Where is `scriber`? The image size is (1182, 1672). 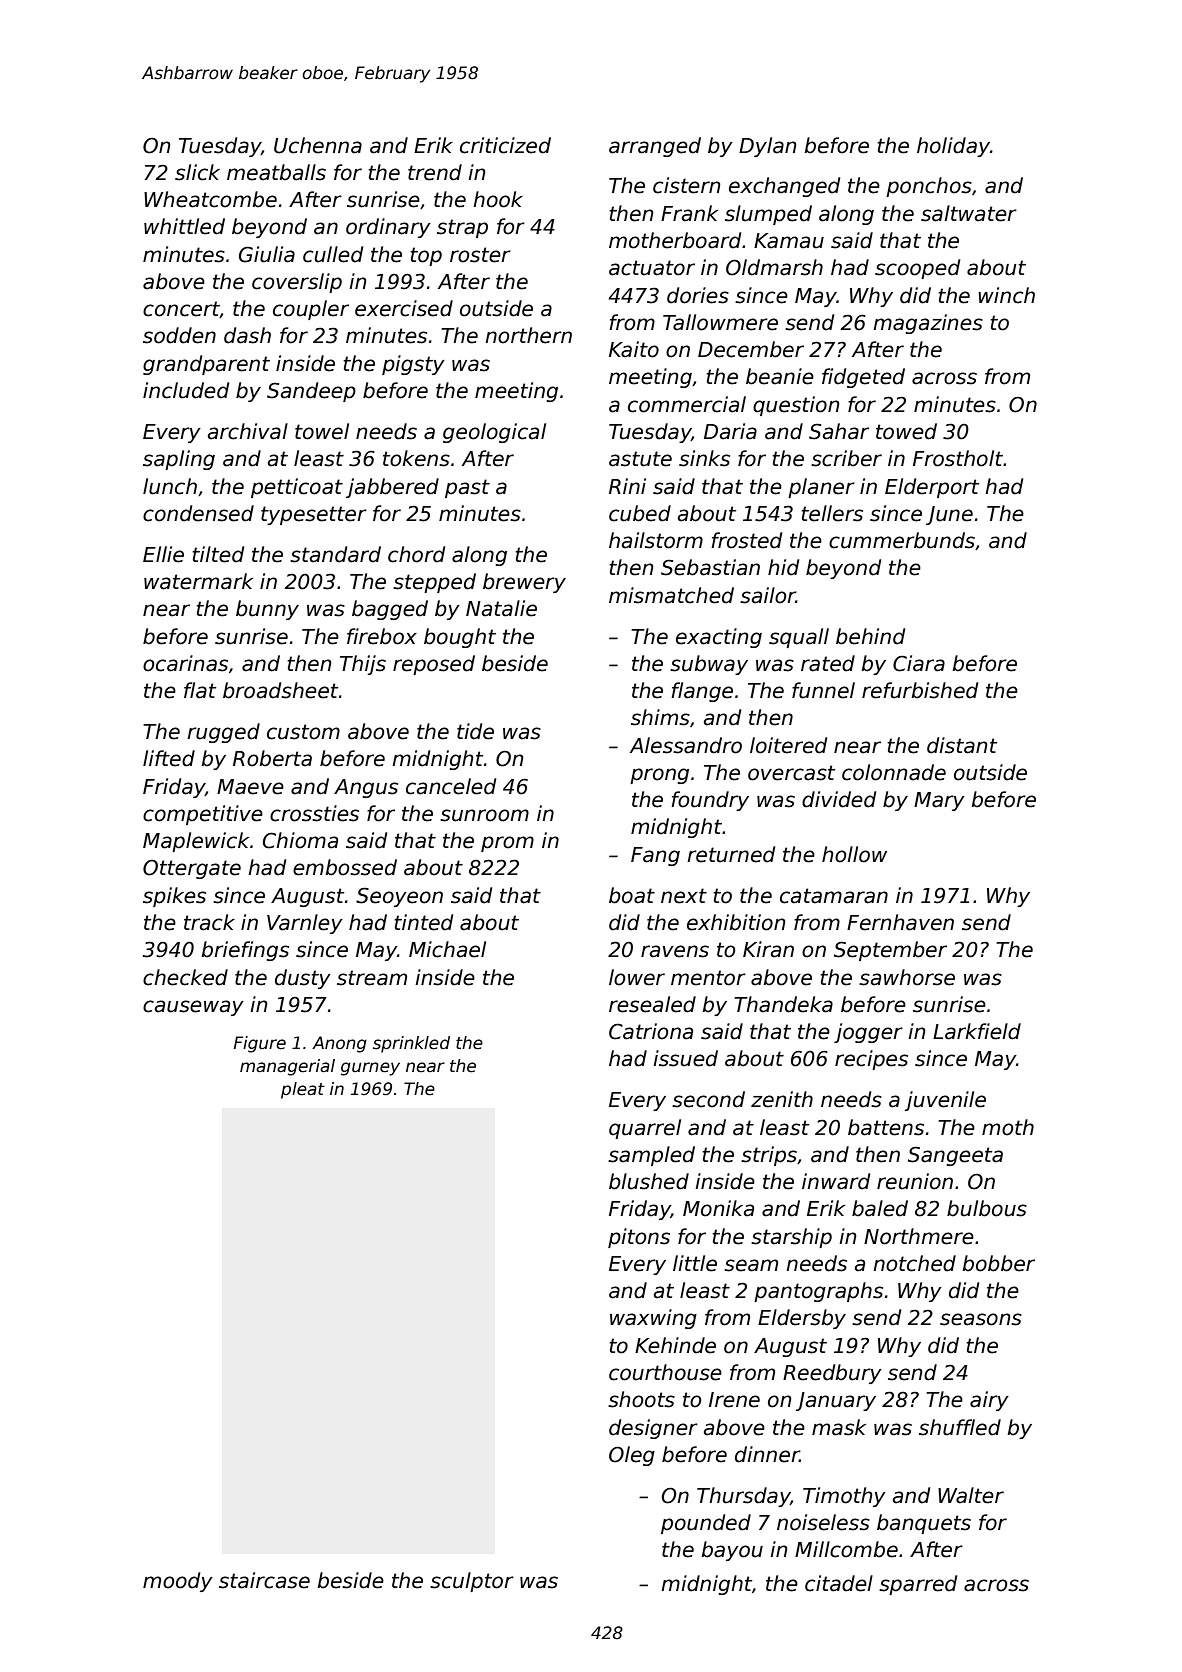
scriber is located at coordinates (846, 458).
